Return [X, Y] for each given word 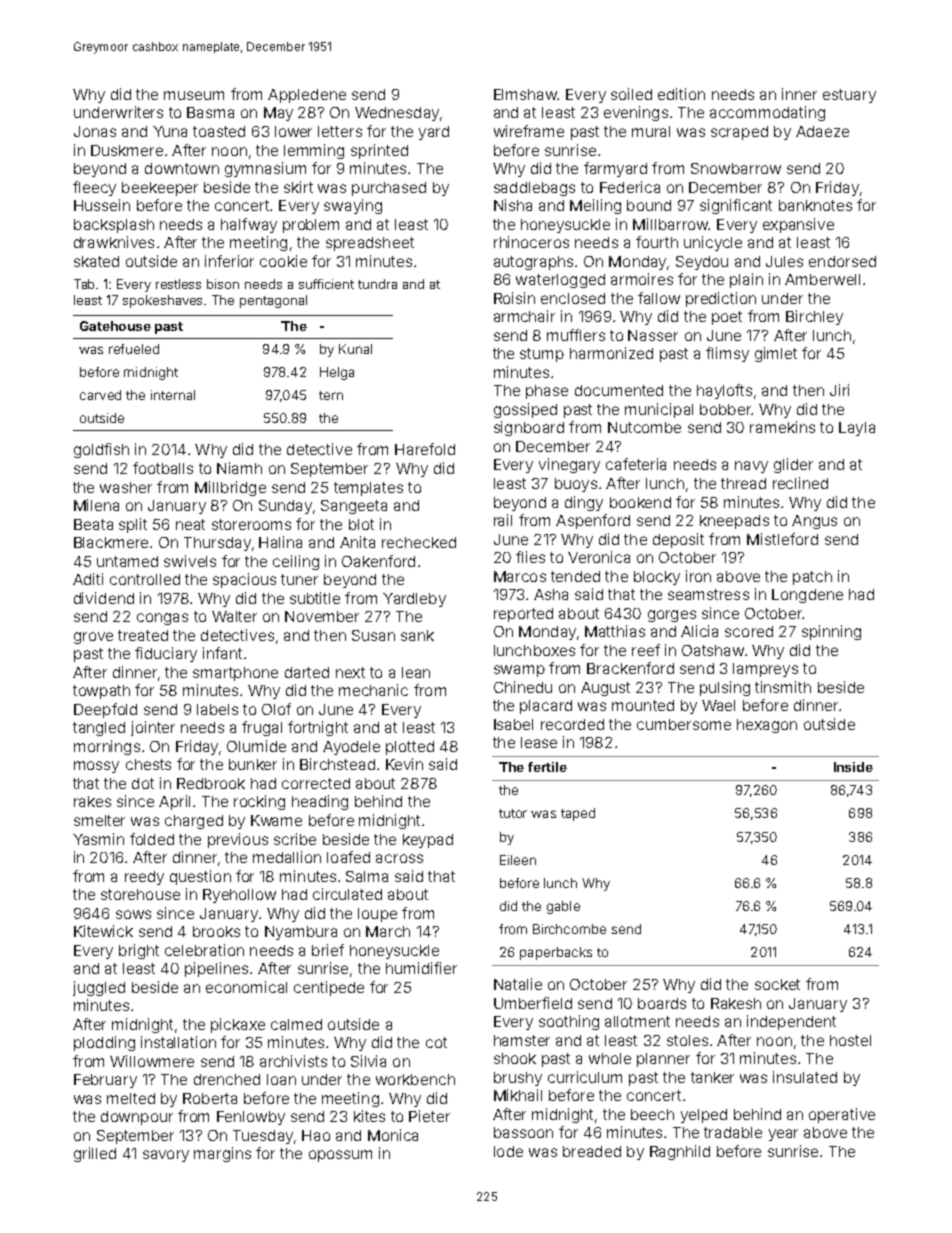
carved [100, 395]
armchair [524, 316]
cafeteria [636, 464]
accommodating [767, 113]
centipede [329, 988]
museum [194, 95]
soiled [631, 94]
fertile [547, 767]
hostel [850, 1040]
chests [148, 764]
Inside [853, 767]
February [105, 1081]
